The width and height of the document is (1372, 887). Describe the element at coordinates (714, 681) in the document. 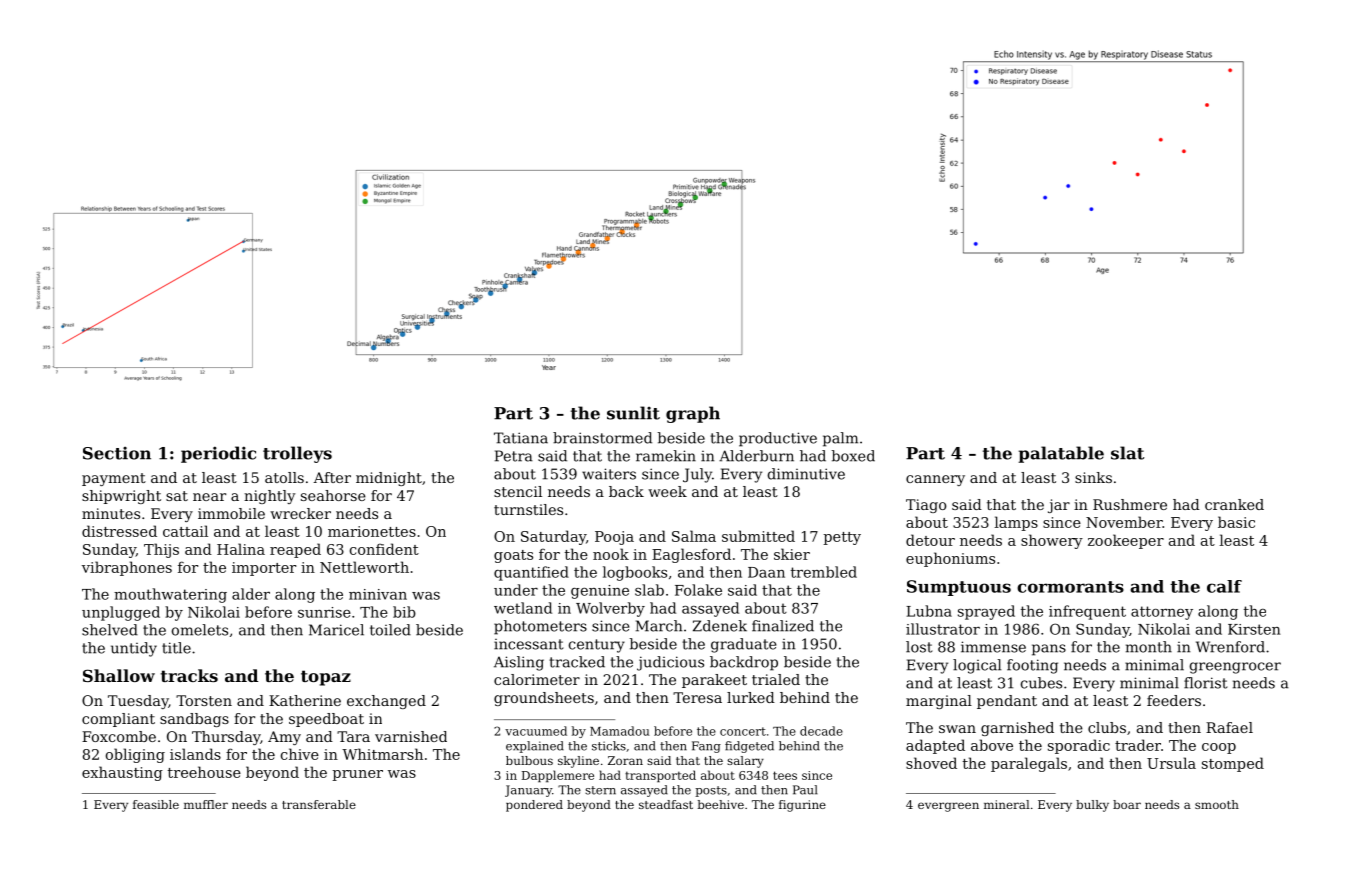

I see `parakeet` at that location.
